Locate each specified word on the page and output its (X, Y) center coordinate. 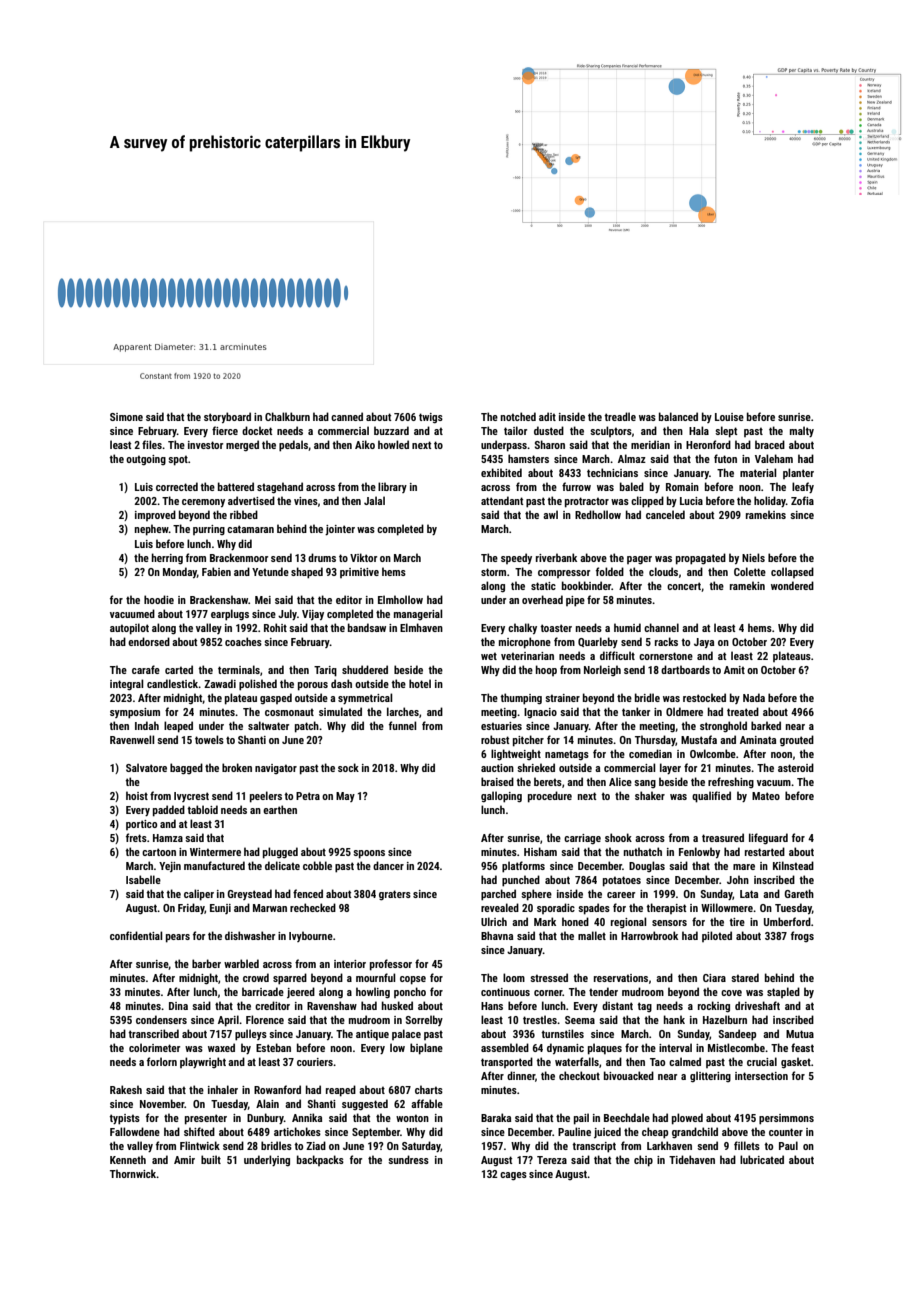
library (392, 487)
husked (397, 1005)
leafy (803, 487)
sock (348, 767)
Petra (308, 796)
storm (493, 572)
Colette (750, 571)
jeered (301, 992)
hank (674, 1019)
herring (167, 559)
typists (124, 1119)
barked (766, 725)
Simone (126, 417)
